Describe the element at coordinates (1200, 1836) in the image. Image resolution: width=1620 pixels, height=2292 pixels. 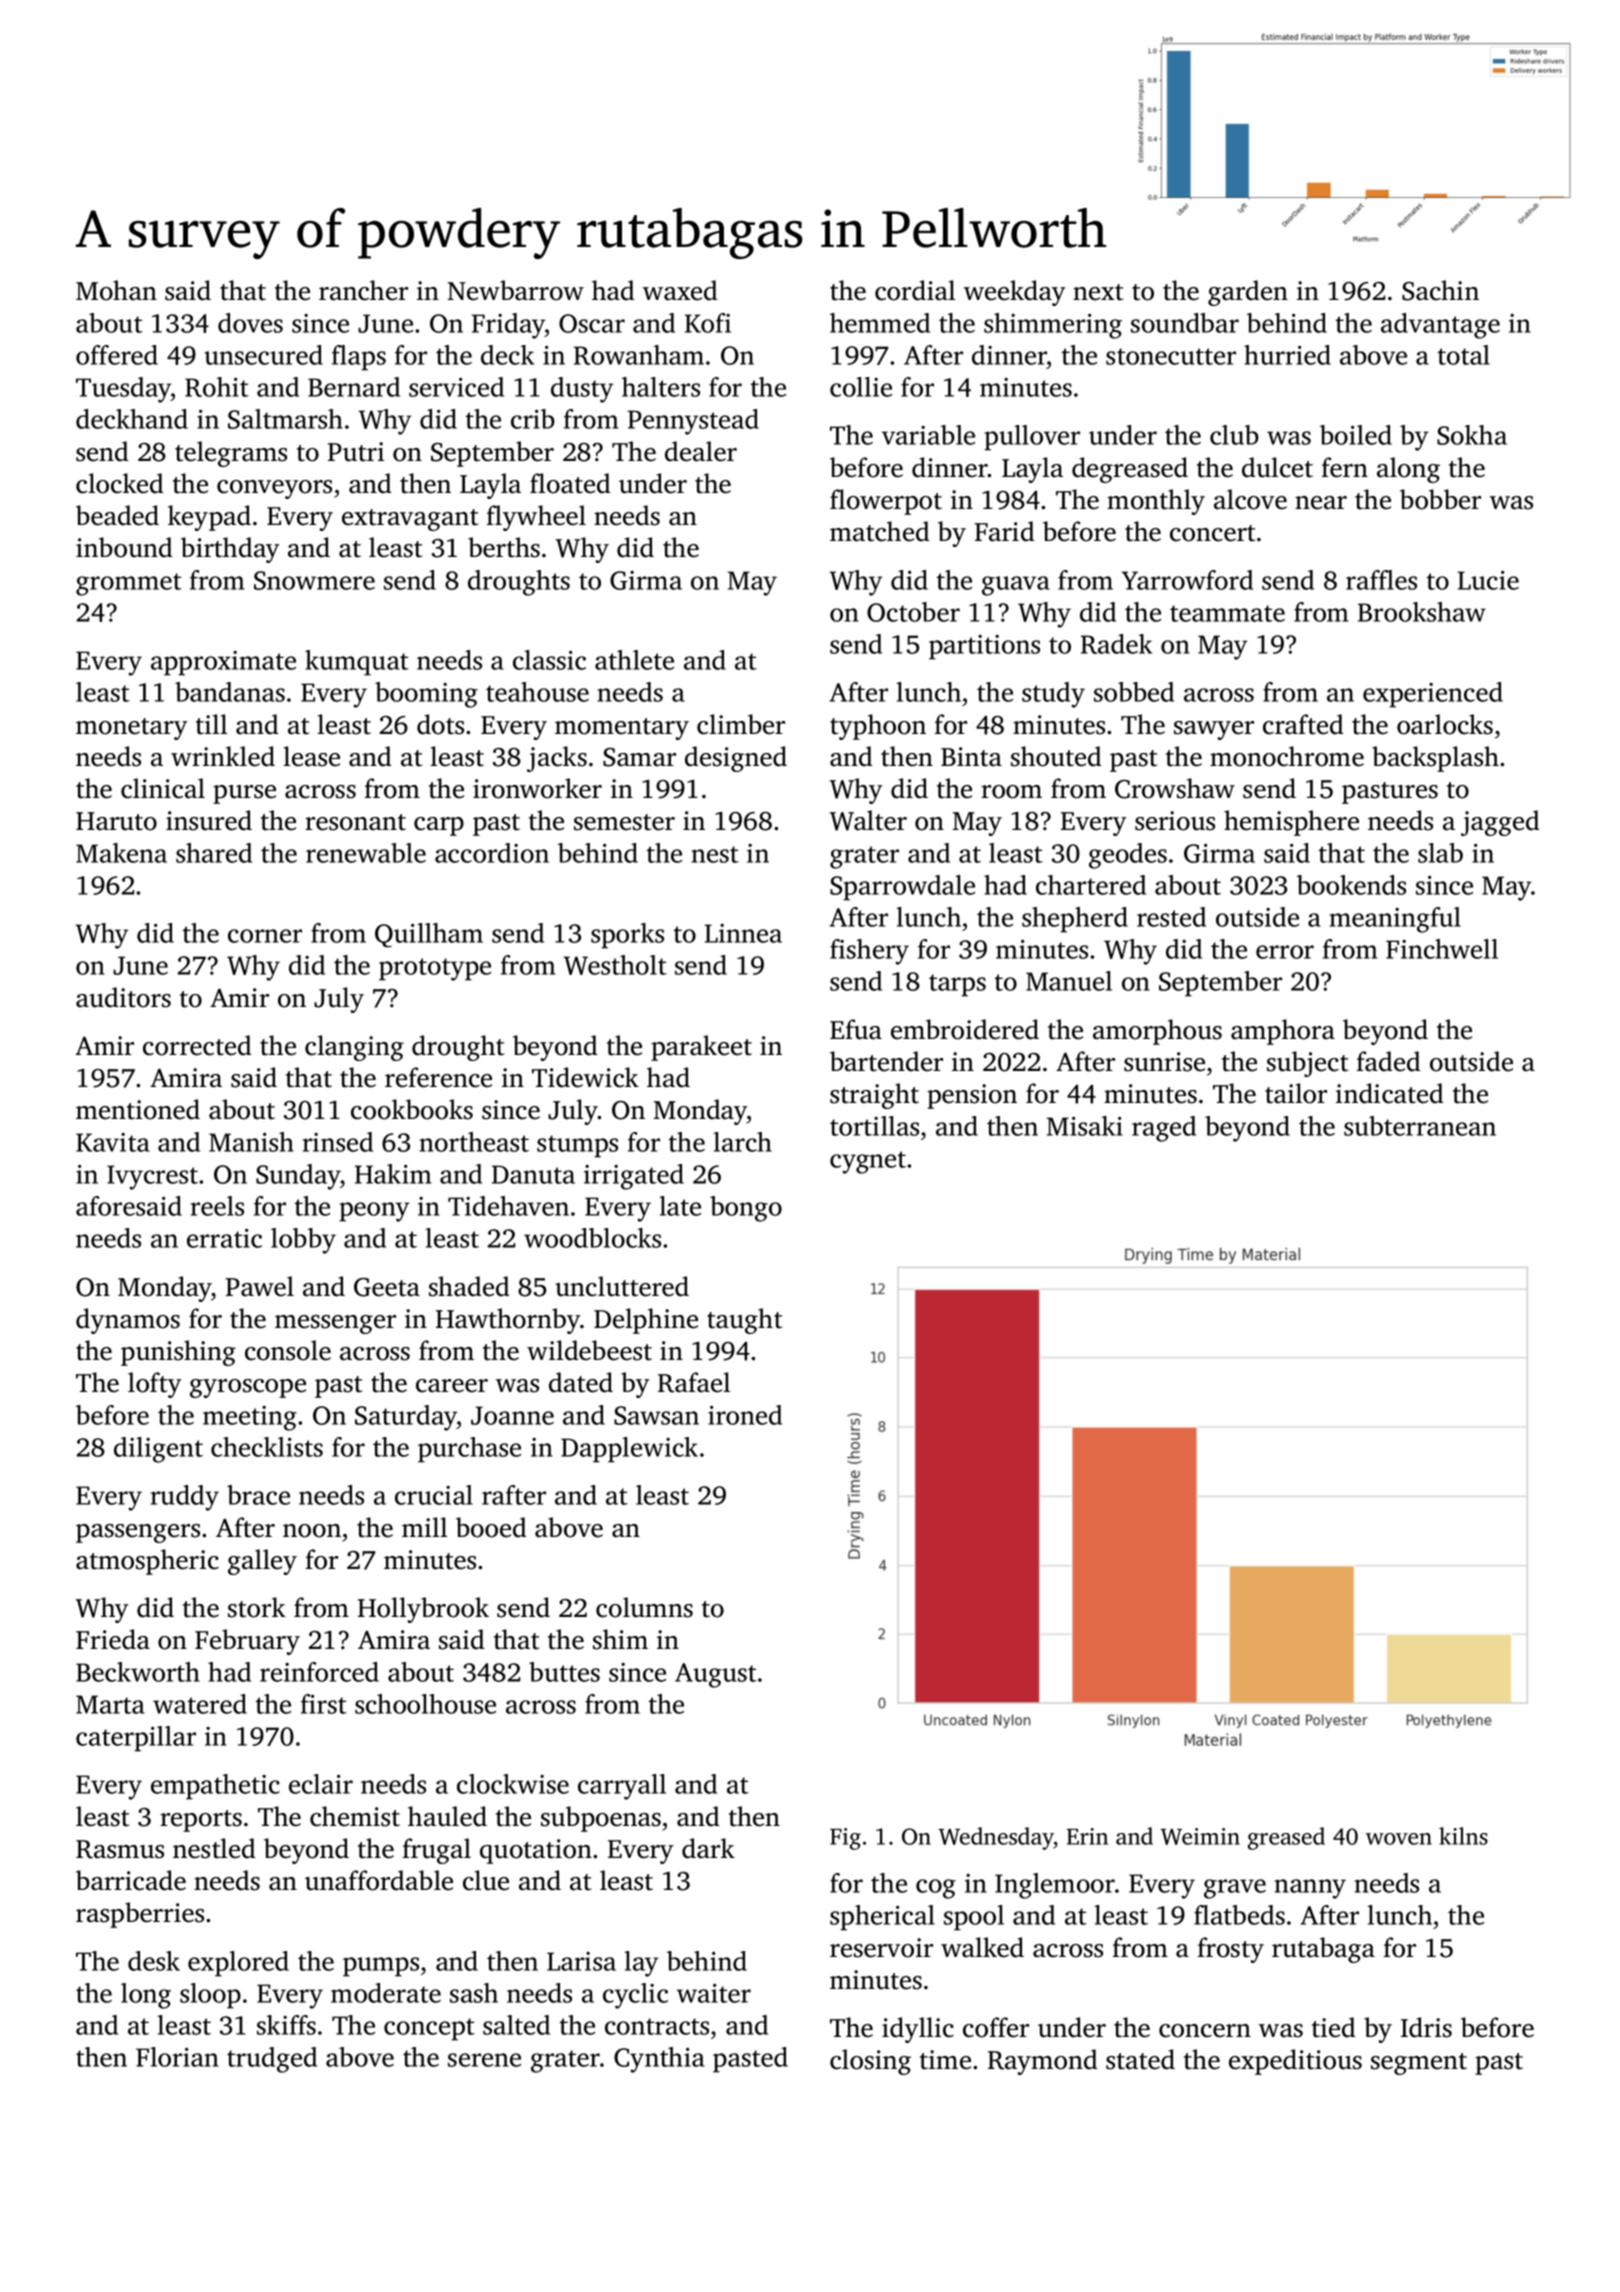
I see `Weimin` at that location.
